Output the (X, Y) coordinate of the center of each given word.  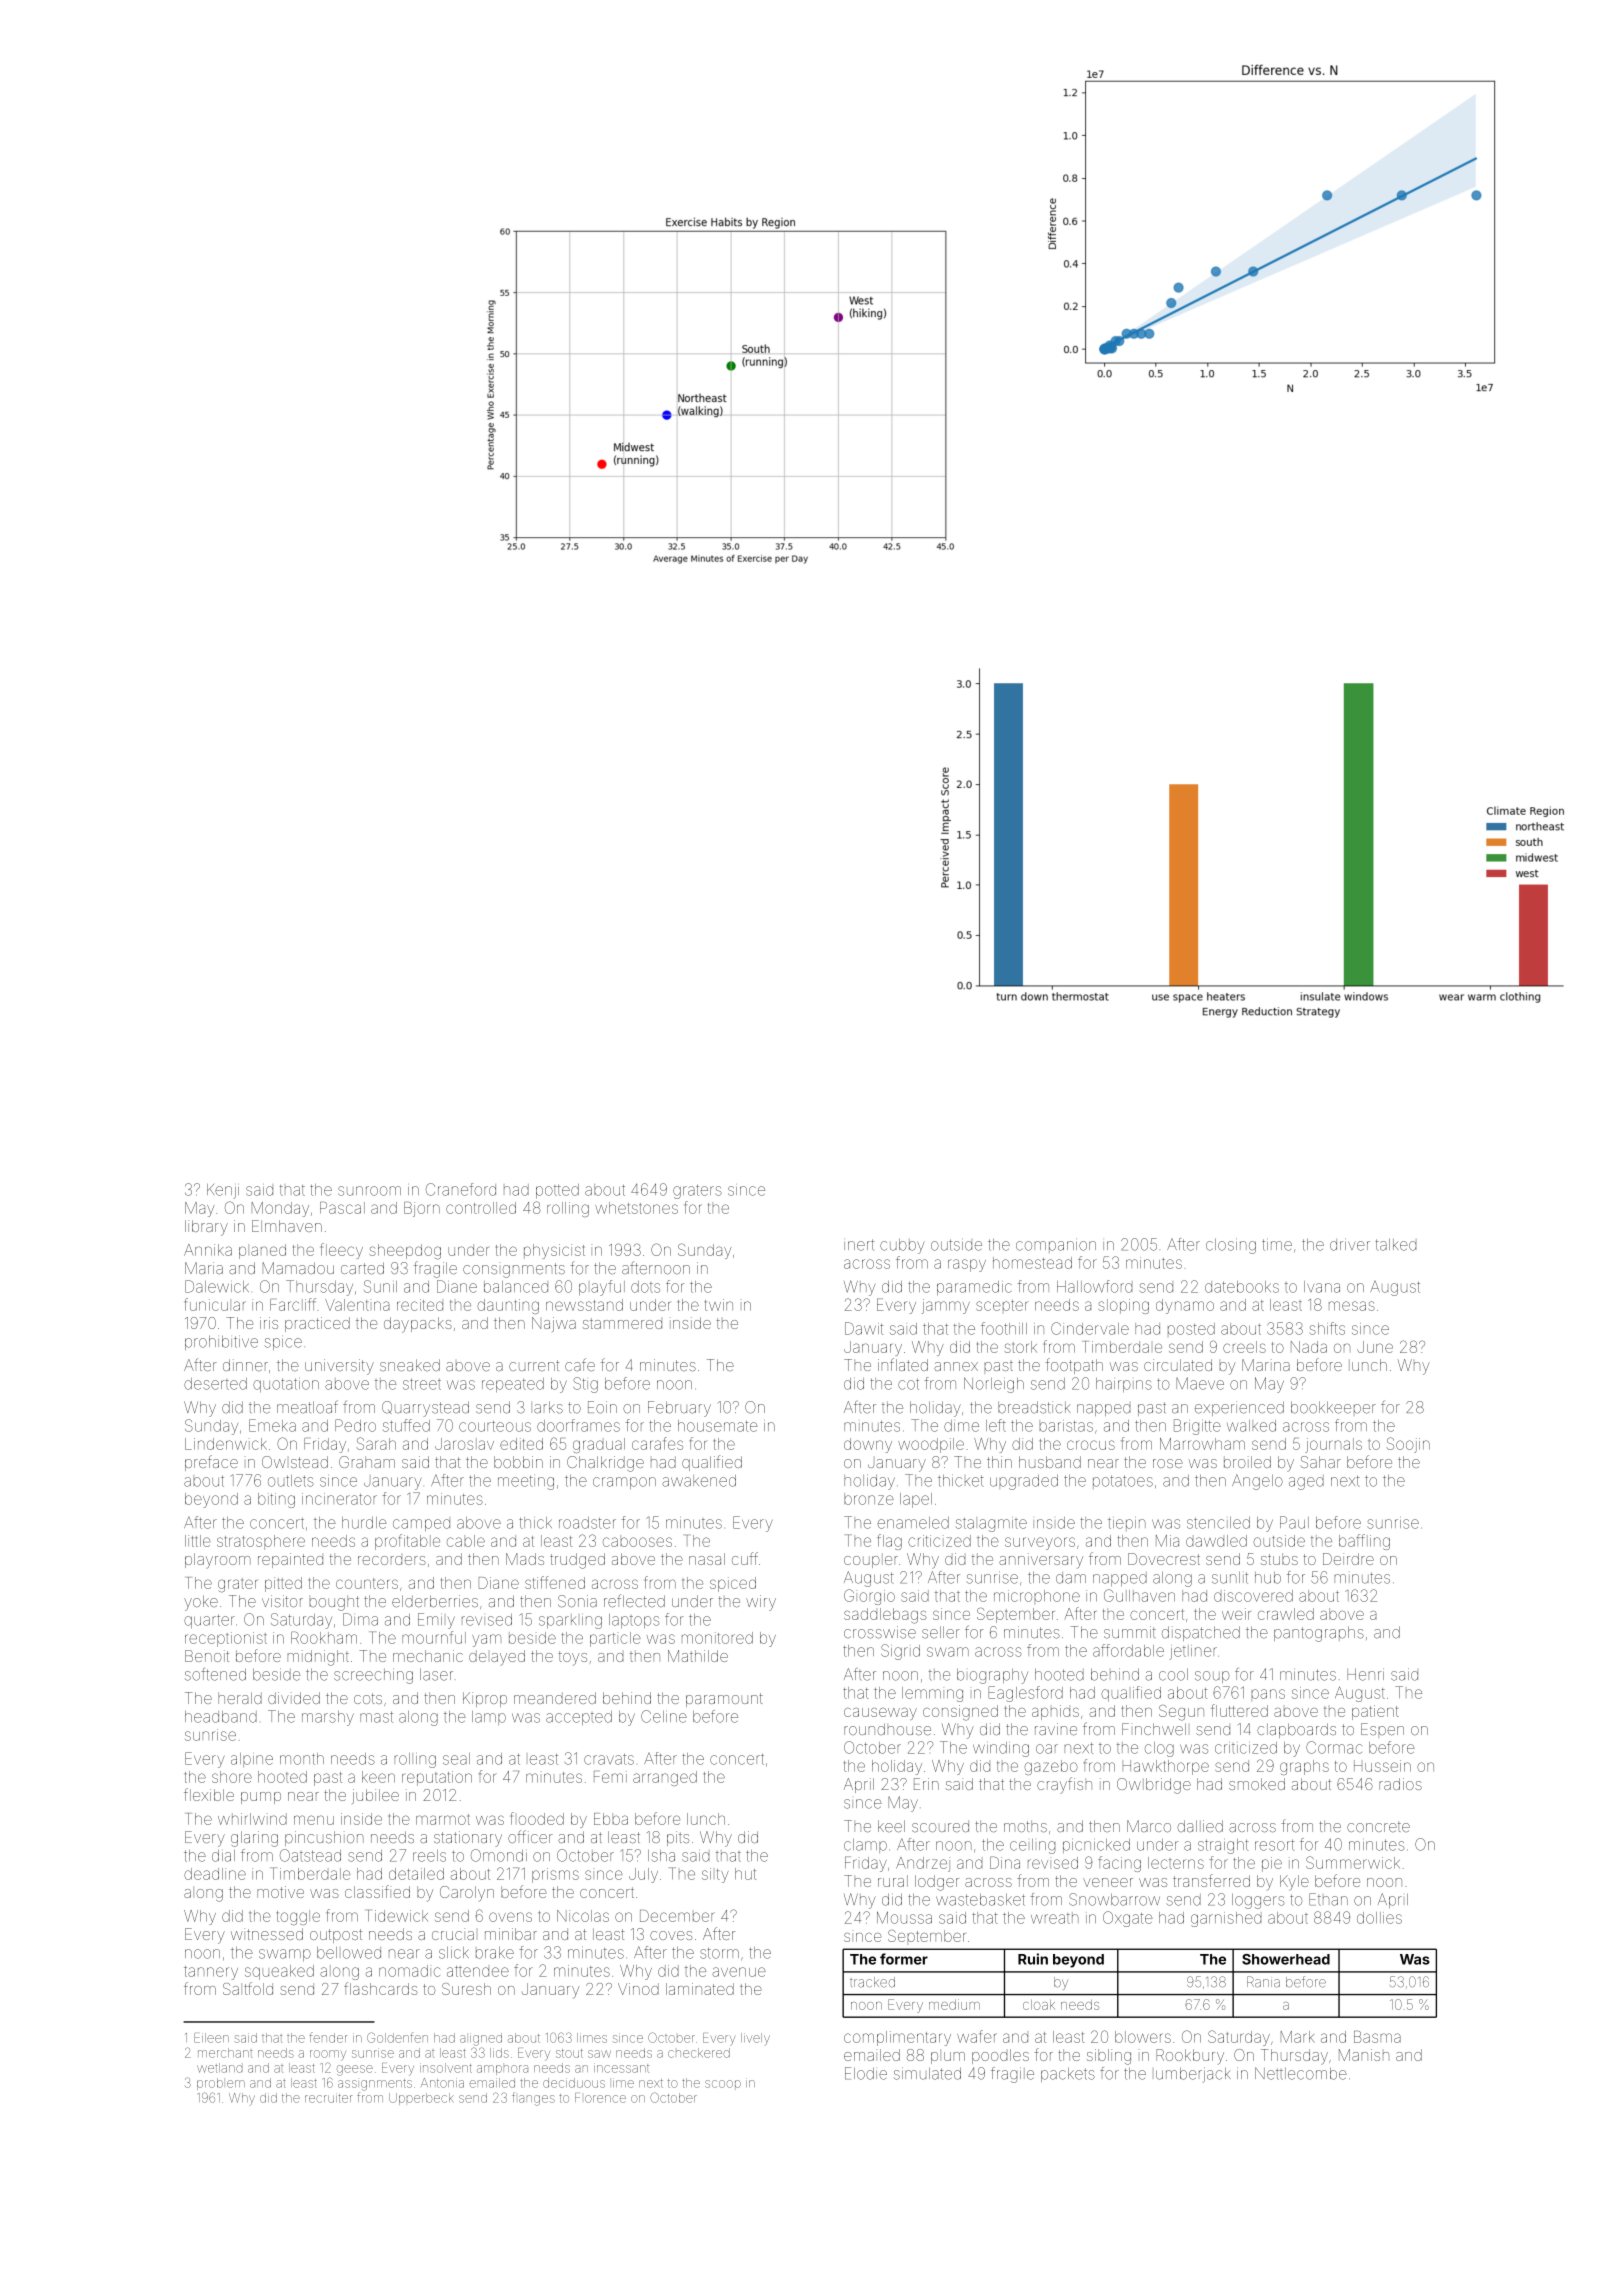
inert (859, 1245)
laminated (700, 1989)
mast (376, 1717)
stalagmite (991, 1524)
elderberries (435, 1601)
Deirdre (1348, 1559)
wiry (761, 1603)
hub (1268, 1578)
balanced (516, 1287)
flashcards (381, 1988)
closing (1231, 1246)
